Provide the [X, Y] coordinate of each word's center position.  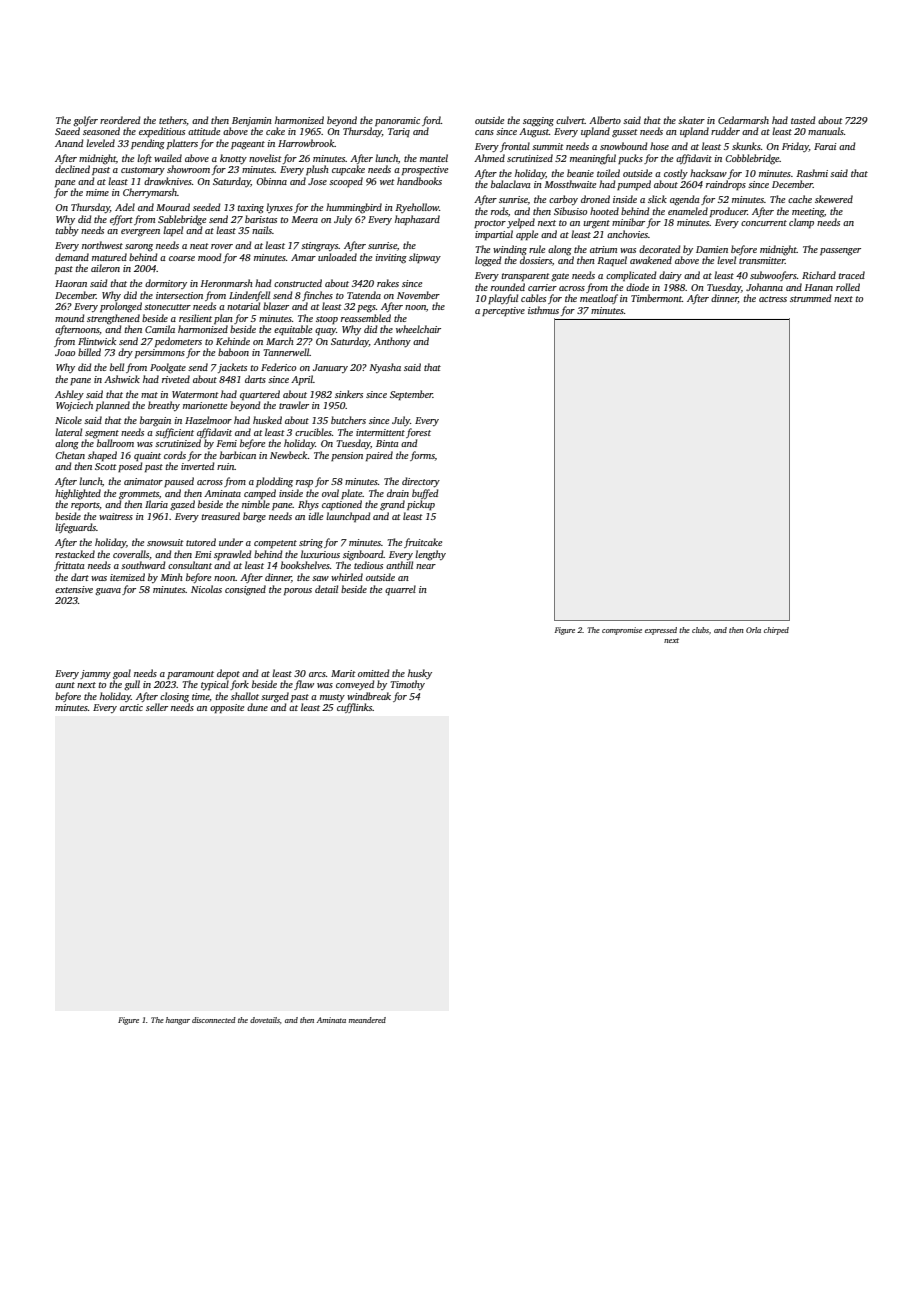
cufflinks [355, 708]
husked [267, 420]
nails [262, 230]
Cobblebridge [752, 159]
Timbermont [656, 298]
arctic [131, 707]
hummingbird [354, 208]
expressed [661, 631]
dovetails [265, 1020]
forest [418, 433]
